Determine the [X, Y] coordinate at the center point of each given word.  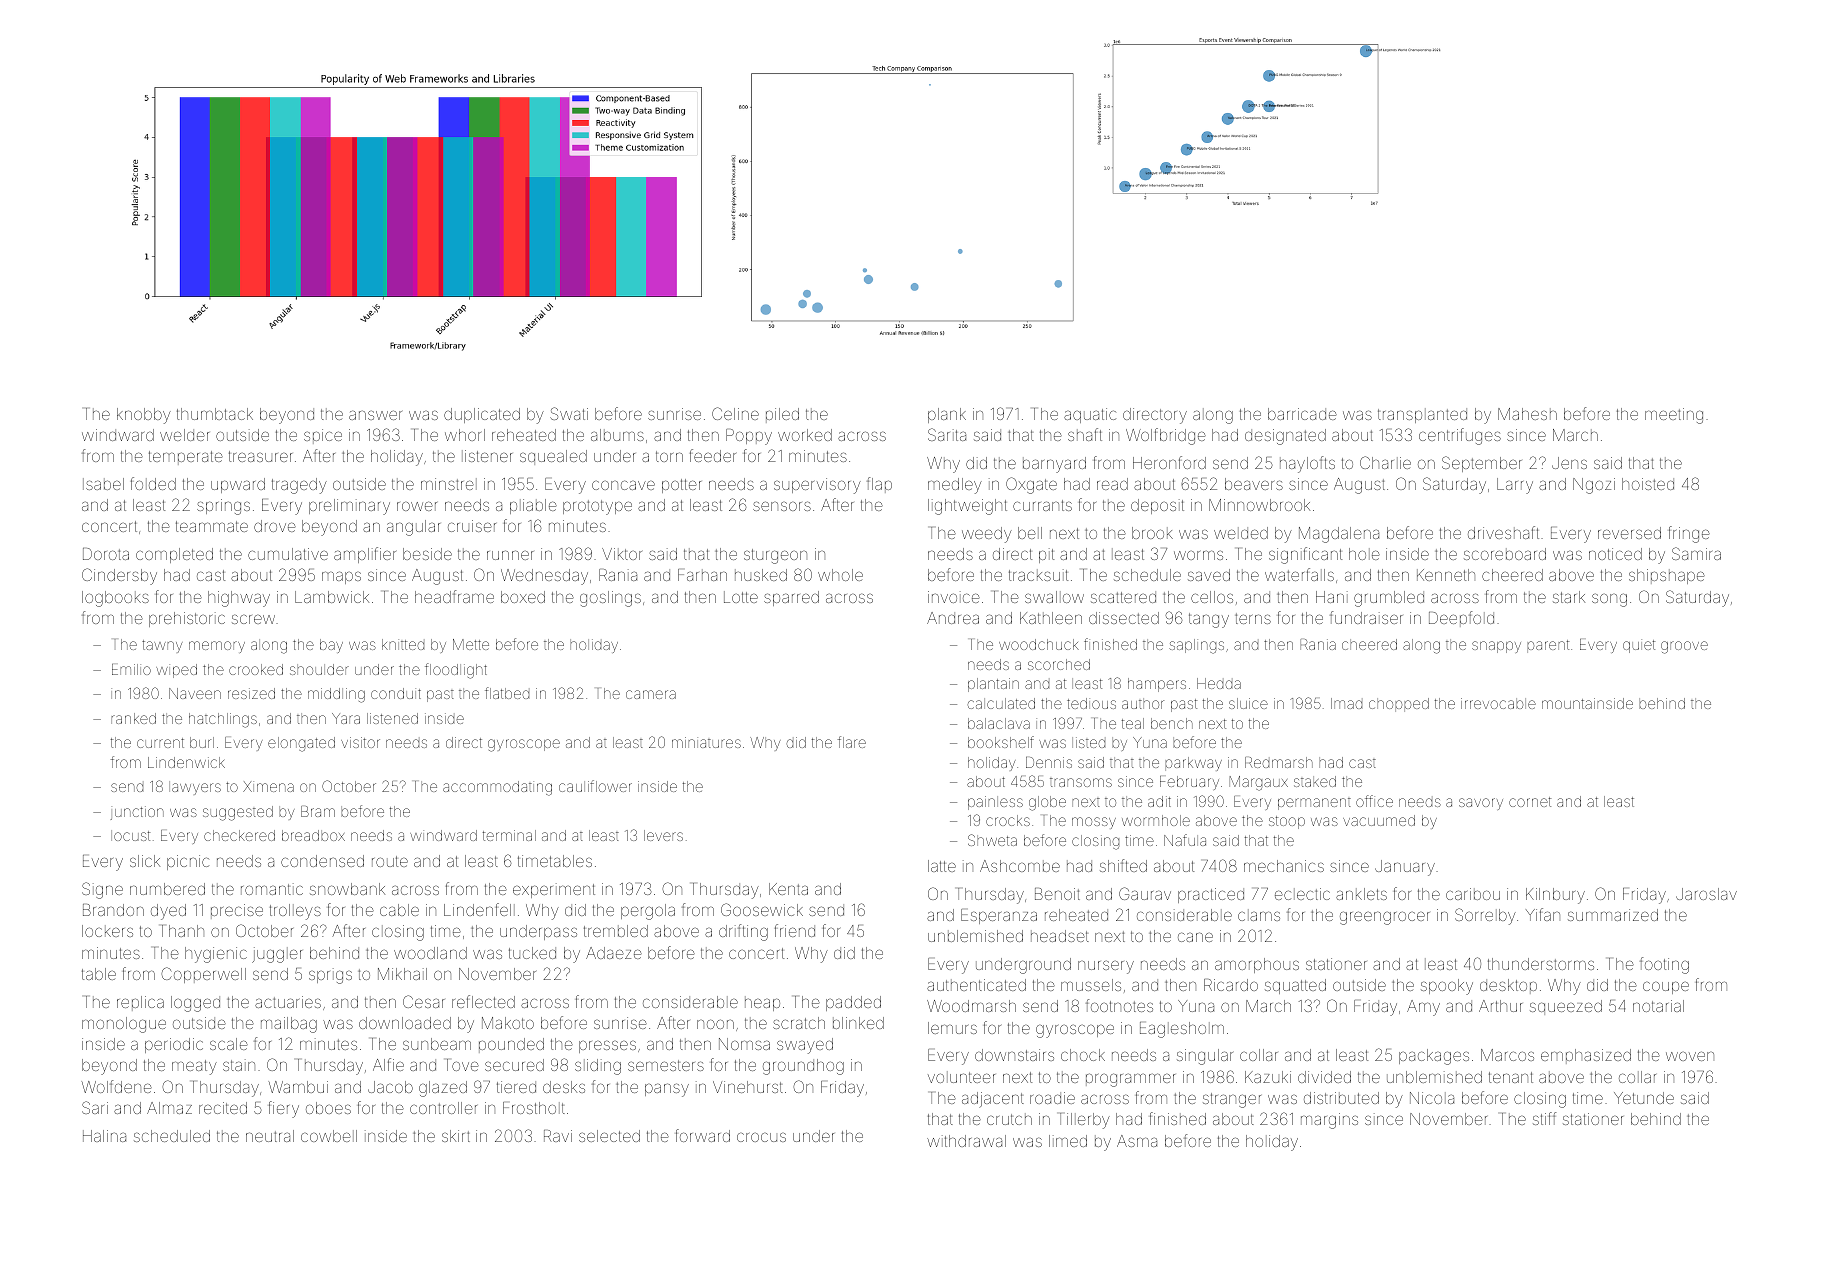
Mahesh [1527, 414]
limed [1068, 1141]
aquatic [1090, 415]
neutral [270, 1136]
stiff [1544, 1118]
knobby [144, 416]
